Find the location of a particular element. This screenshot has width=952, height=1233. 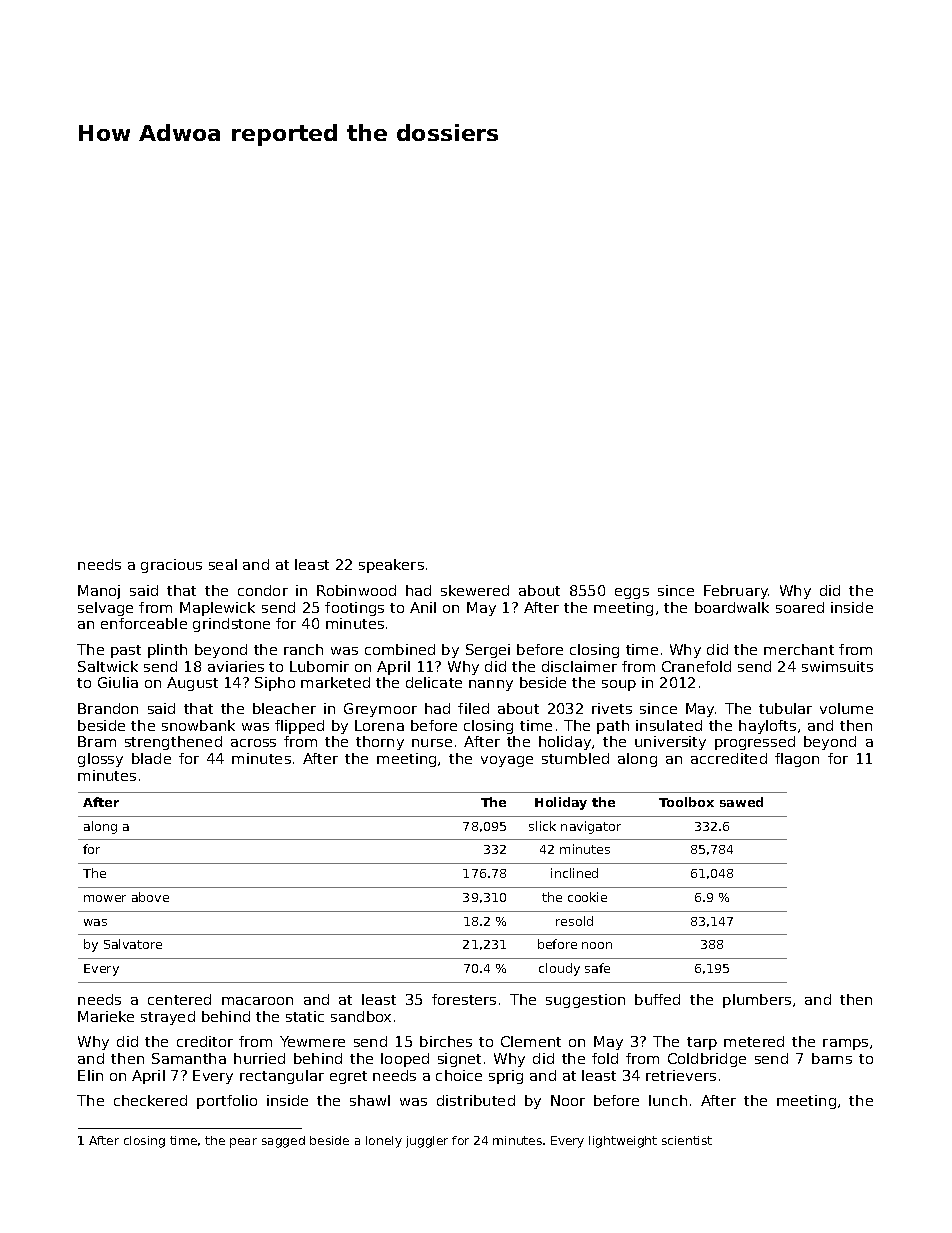

above is located at coordinates (150, 897).
